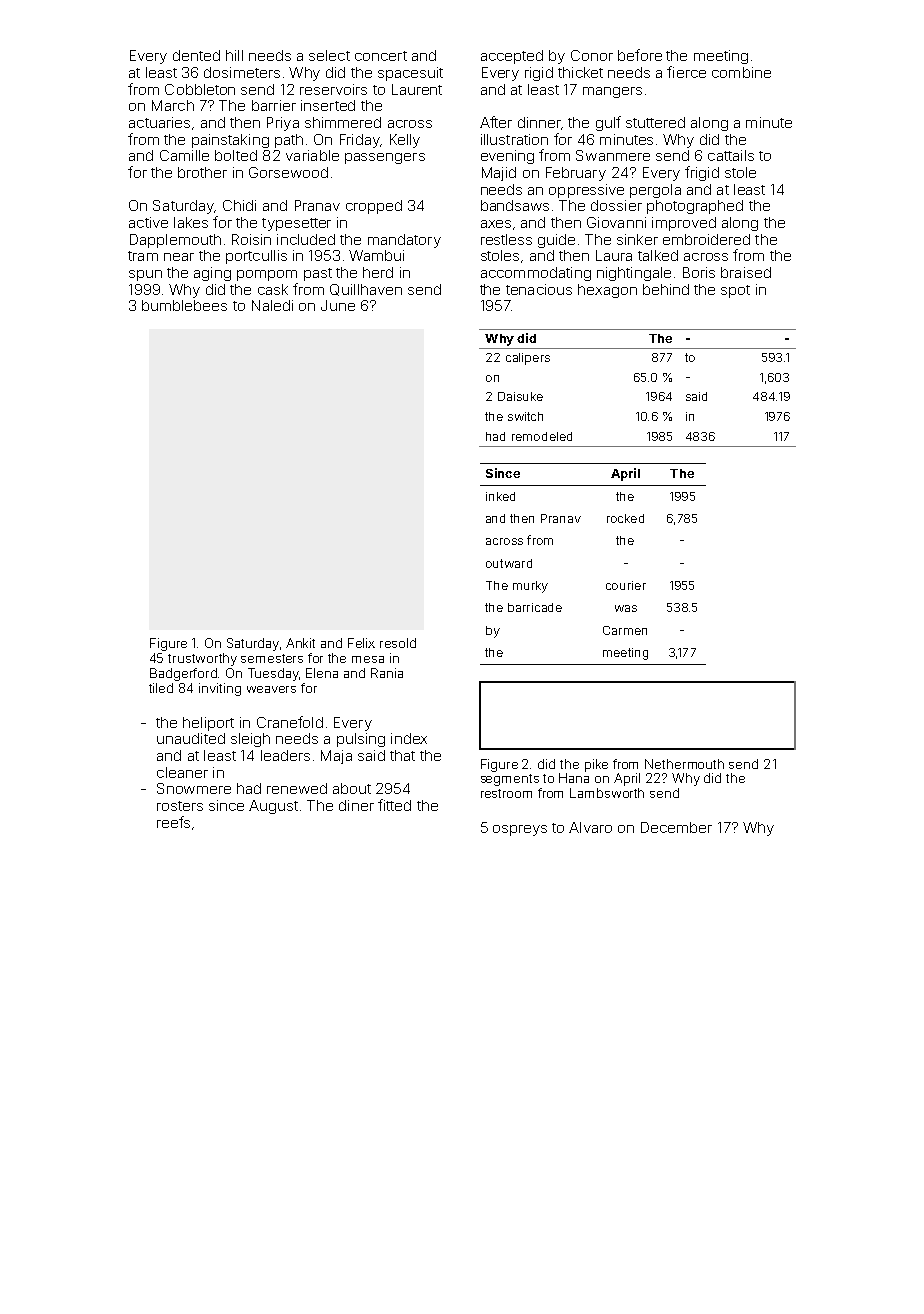 This image has width=924, height=1314. What do you see at coordinates (626, 585) in the image?
I see `courier` at bounding box center [626, 585].
